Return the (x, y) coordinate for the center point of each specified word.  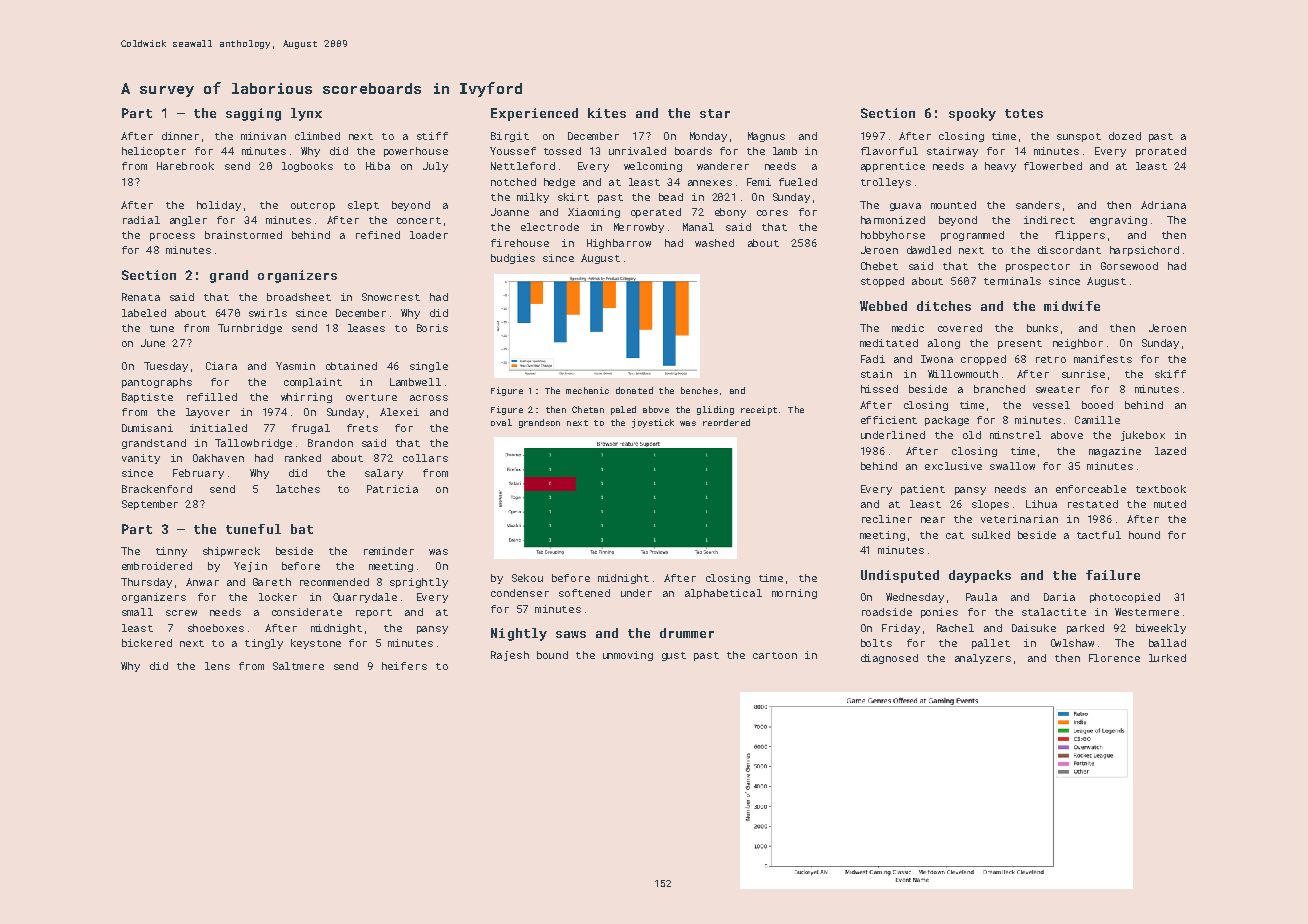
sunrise (1083, 374)
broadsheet (299, 297)
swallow (1012, 466)
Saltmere (298, 666)
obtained (351, 366)
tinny (171, 552)
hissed (879, 389)
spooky (972, 114)
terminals (1012, 281)
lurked (1167, 658)
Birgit (510, 137)
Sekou (527, 578)
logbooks (307, 167)
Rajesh (510, 656)
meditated (889, 343)
